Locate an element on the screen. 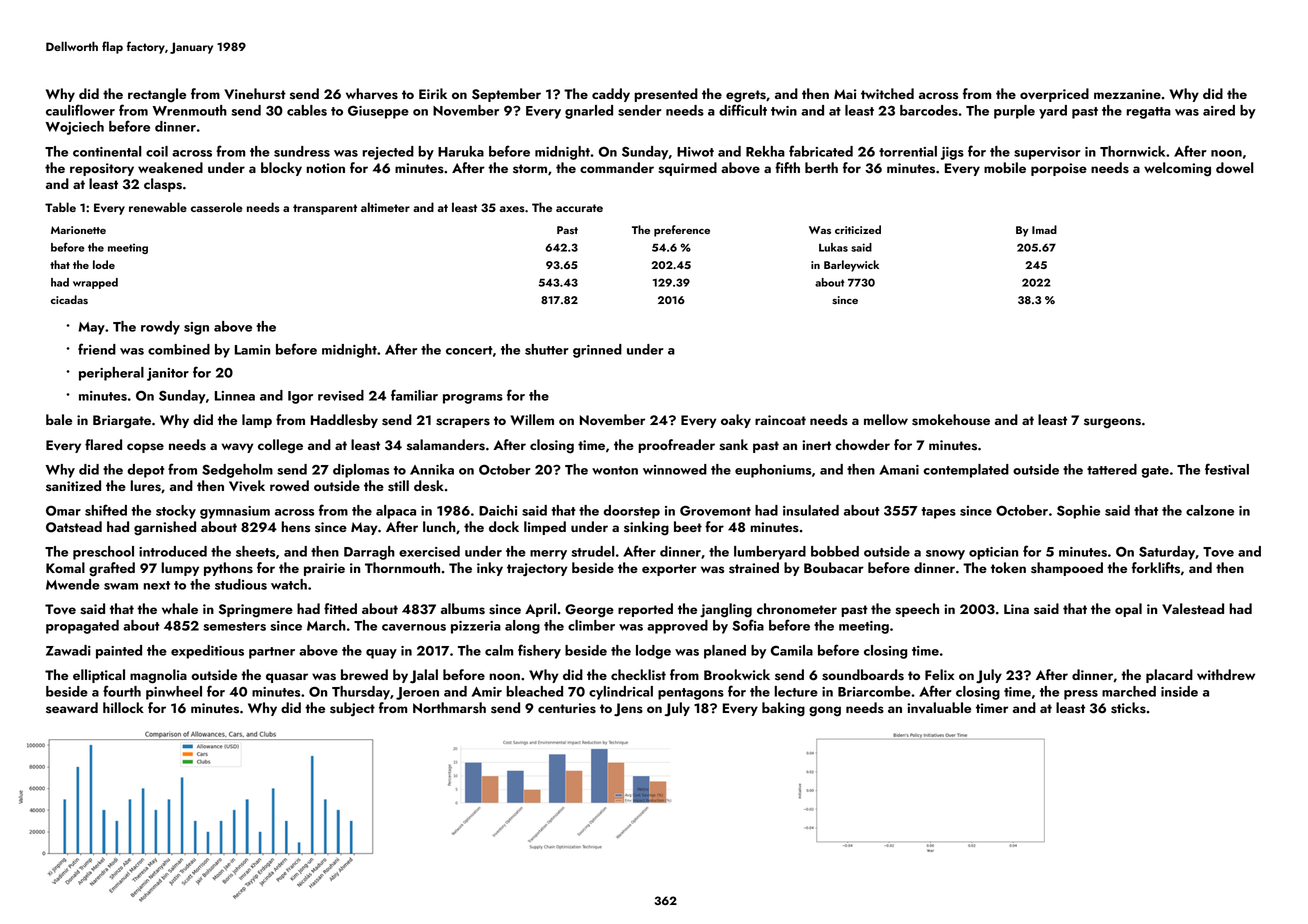 This screenshot has height=924, width=1308. oaky is located at coordinates (736, 421).
